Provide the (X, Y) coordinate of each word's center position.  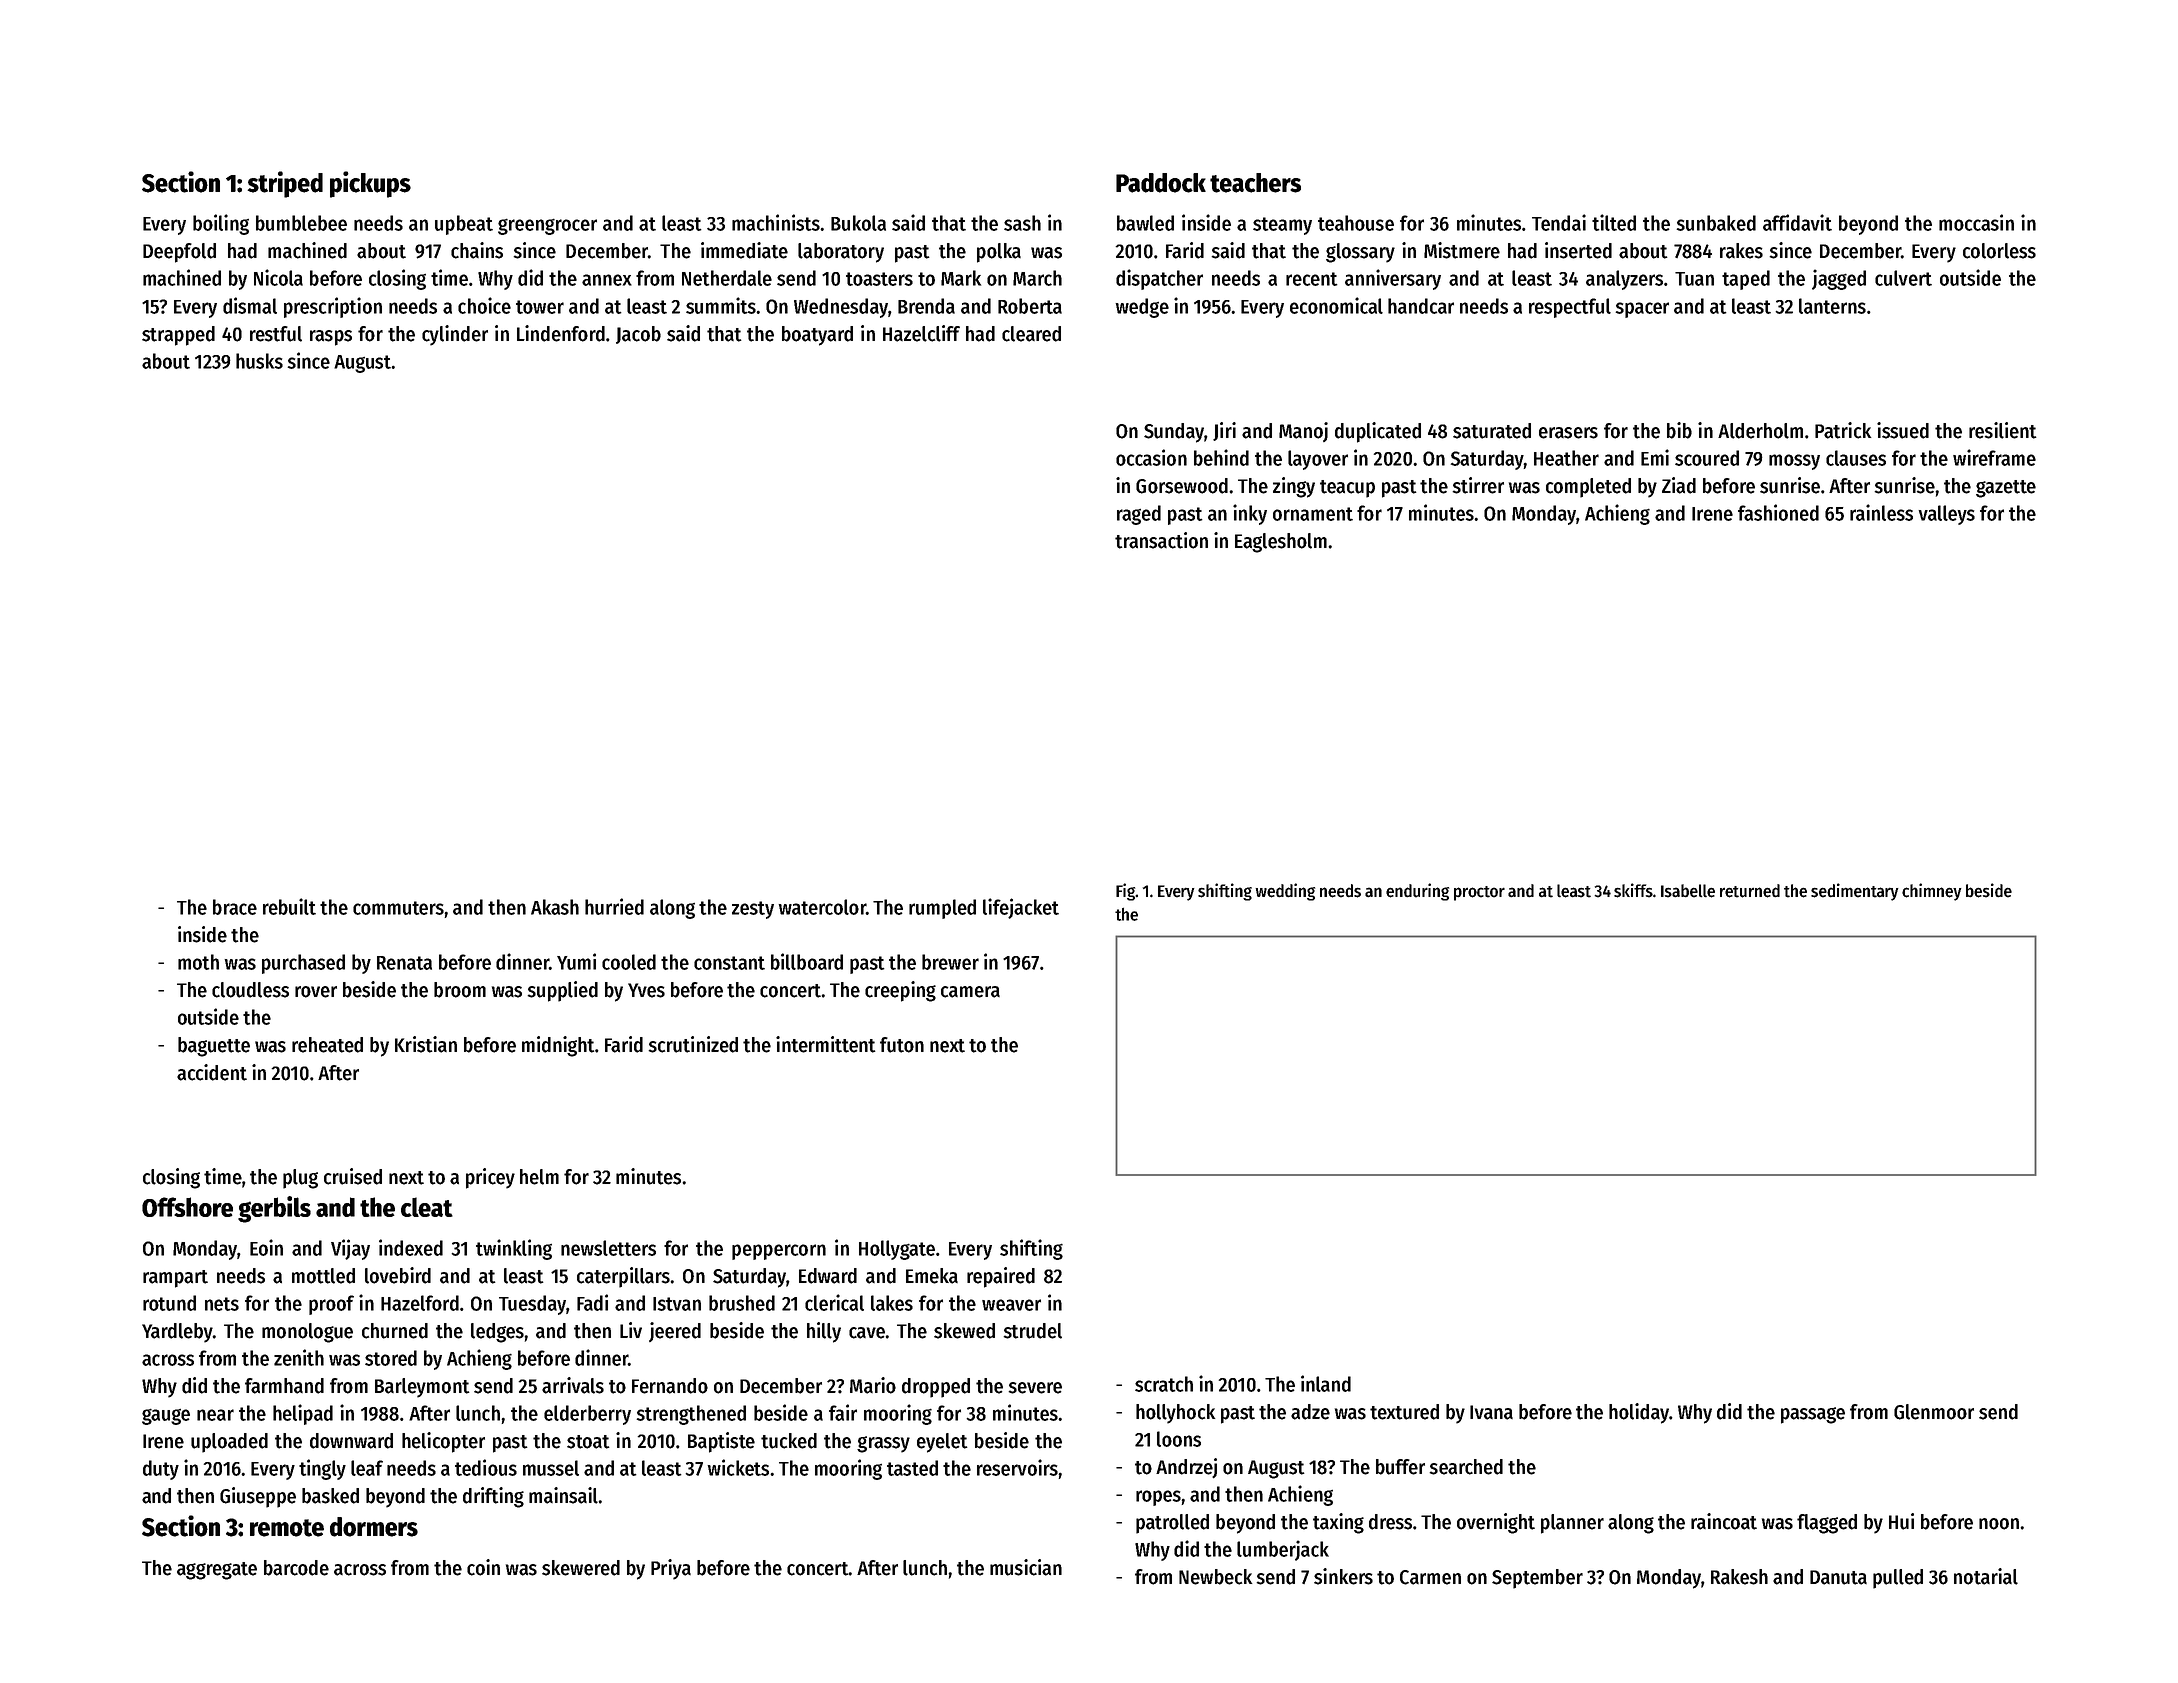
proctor (1479, 893)
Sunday (1174, 433)
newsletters (608, 1248)
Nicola (278, 277)
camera (970, 992)
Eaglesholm (1281, 543)
